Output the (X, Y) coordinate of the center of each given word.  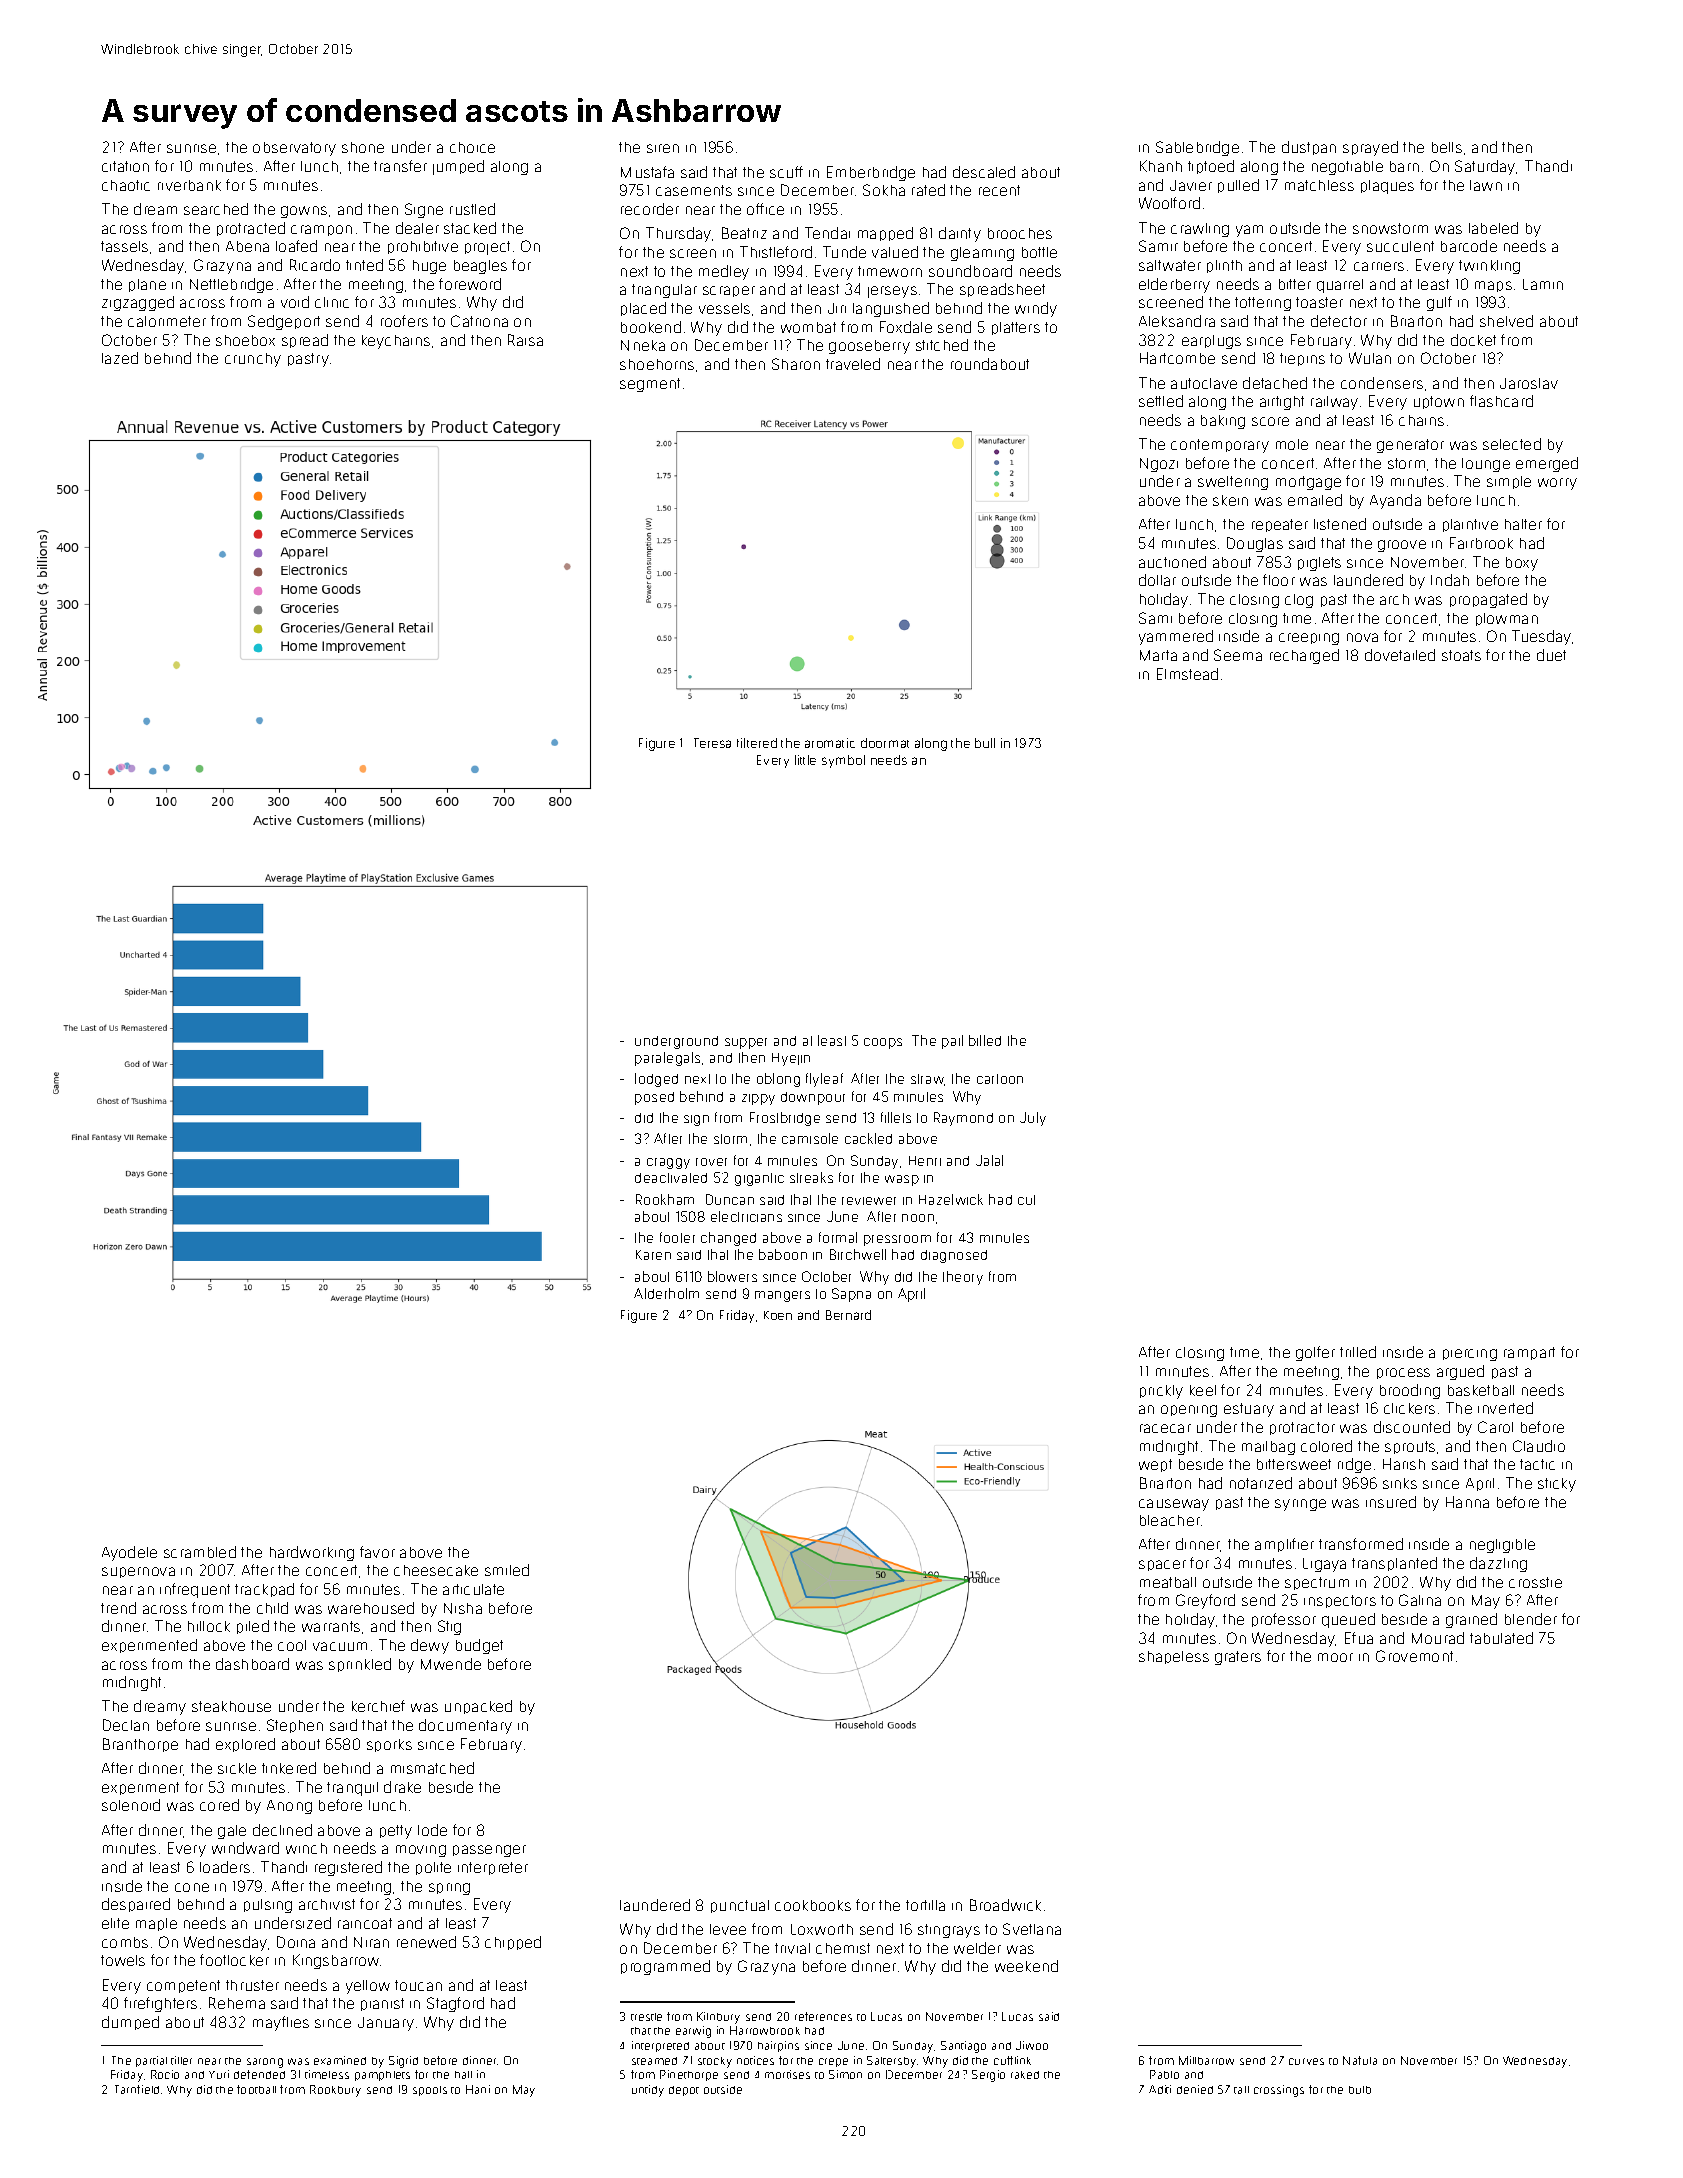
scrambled (200, 1552)
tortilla (925, 1905)
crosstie (1535, 1582)
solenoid (131, 1805)
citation (125, 166)
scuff (786, 172)
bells (1447, 147)
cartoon (1000, 1079)
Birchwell (858, 1254)
